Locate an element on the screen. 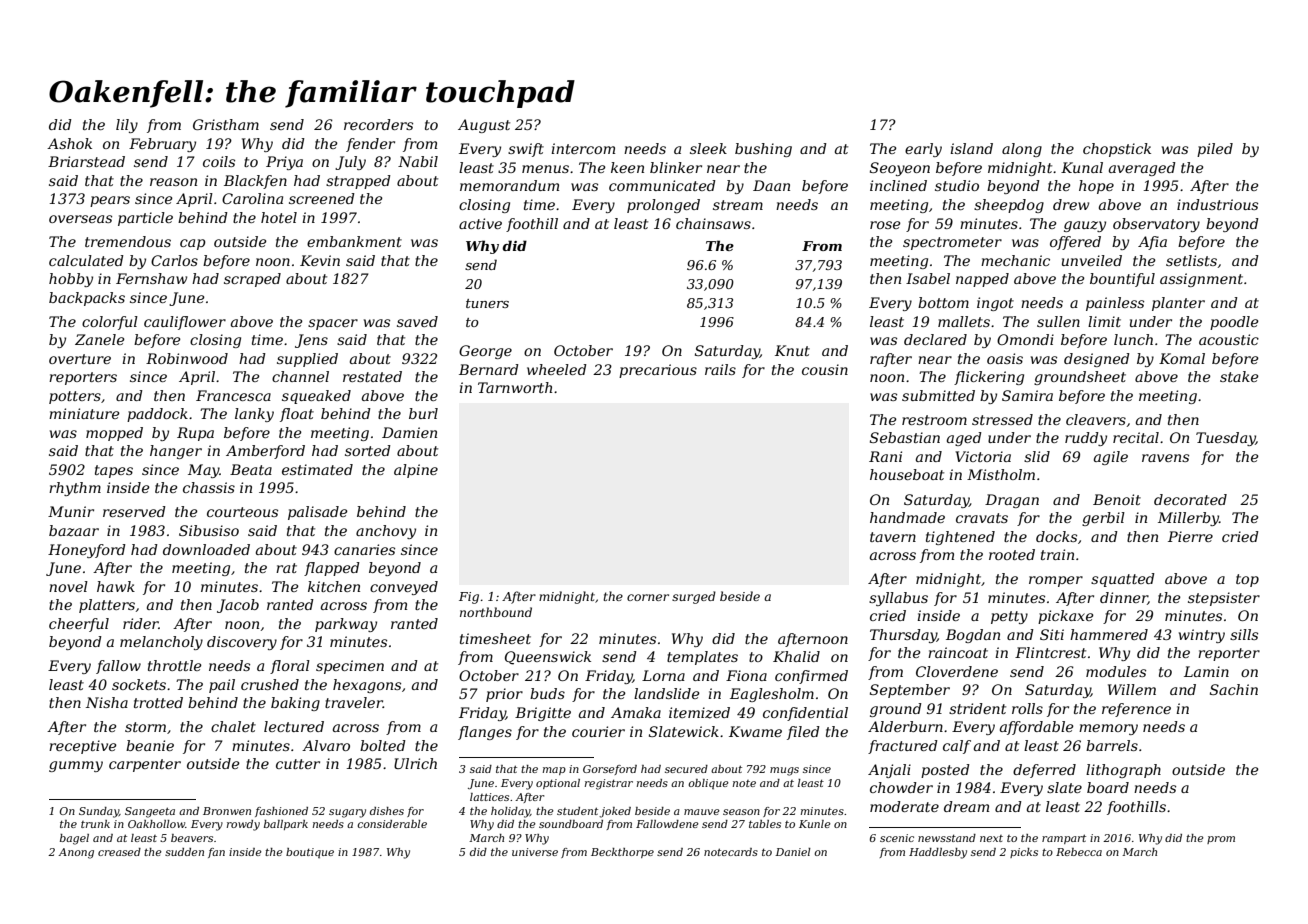 This screenshot has height=924, width=1308. Tarnworth is located at coordinates (515, 387).
